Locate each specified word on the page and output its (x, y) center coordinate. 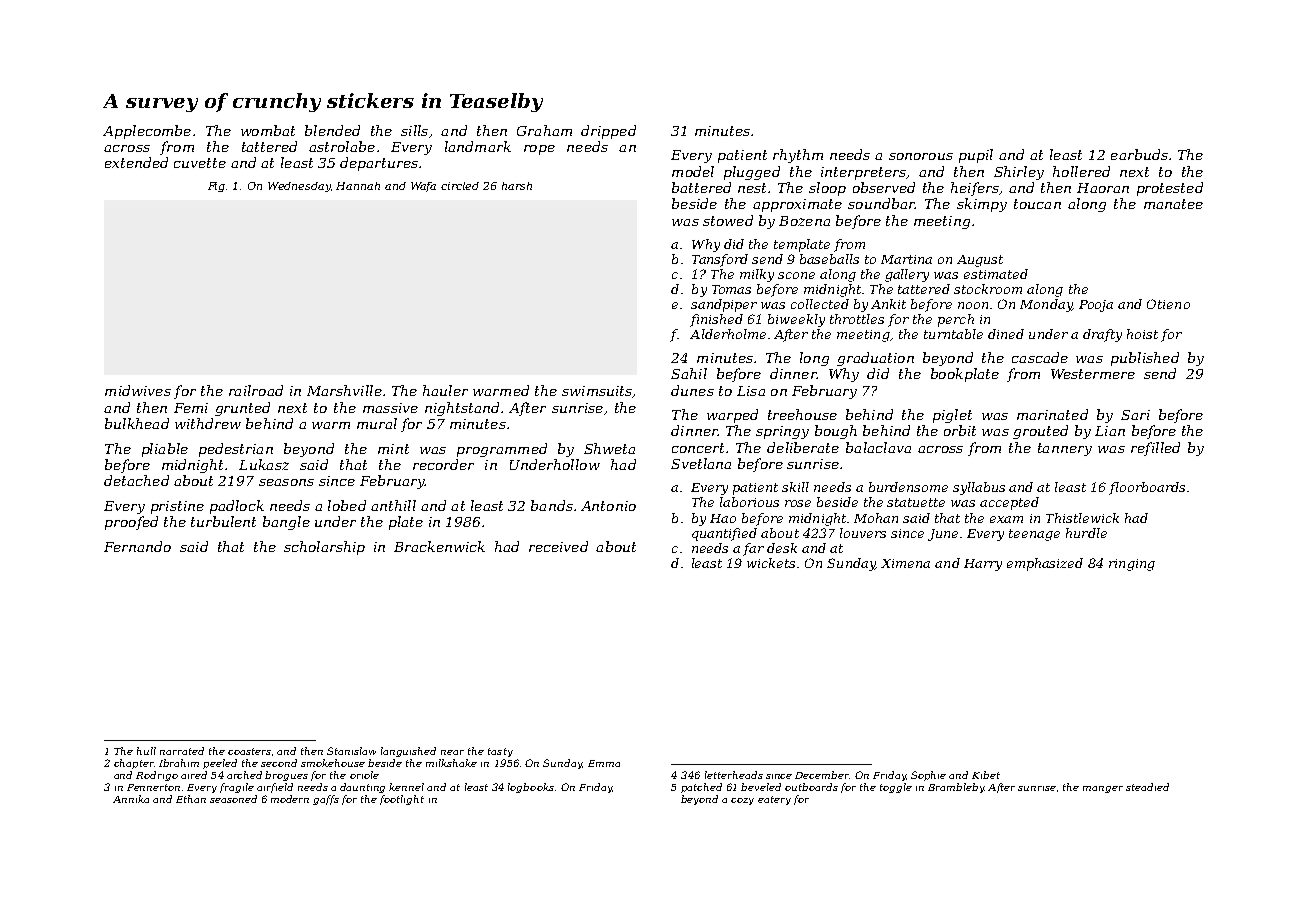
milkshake (451, 763)
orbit (960, 430)
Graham (544, 130)
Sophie (928, 776)
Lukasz (264, 464)
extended (136, 162)
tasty (500, 752)
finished (716, 320)
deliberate (803, 447)
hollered (1081, 171)
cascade (1040, 357)
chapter (134, 764)
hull (146, 751)
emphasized (1045, 564)
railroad (256, 390)
